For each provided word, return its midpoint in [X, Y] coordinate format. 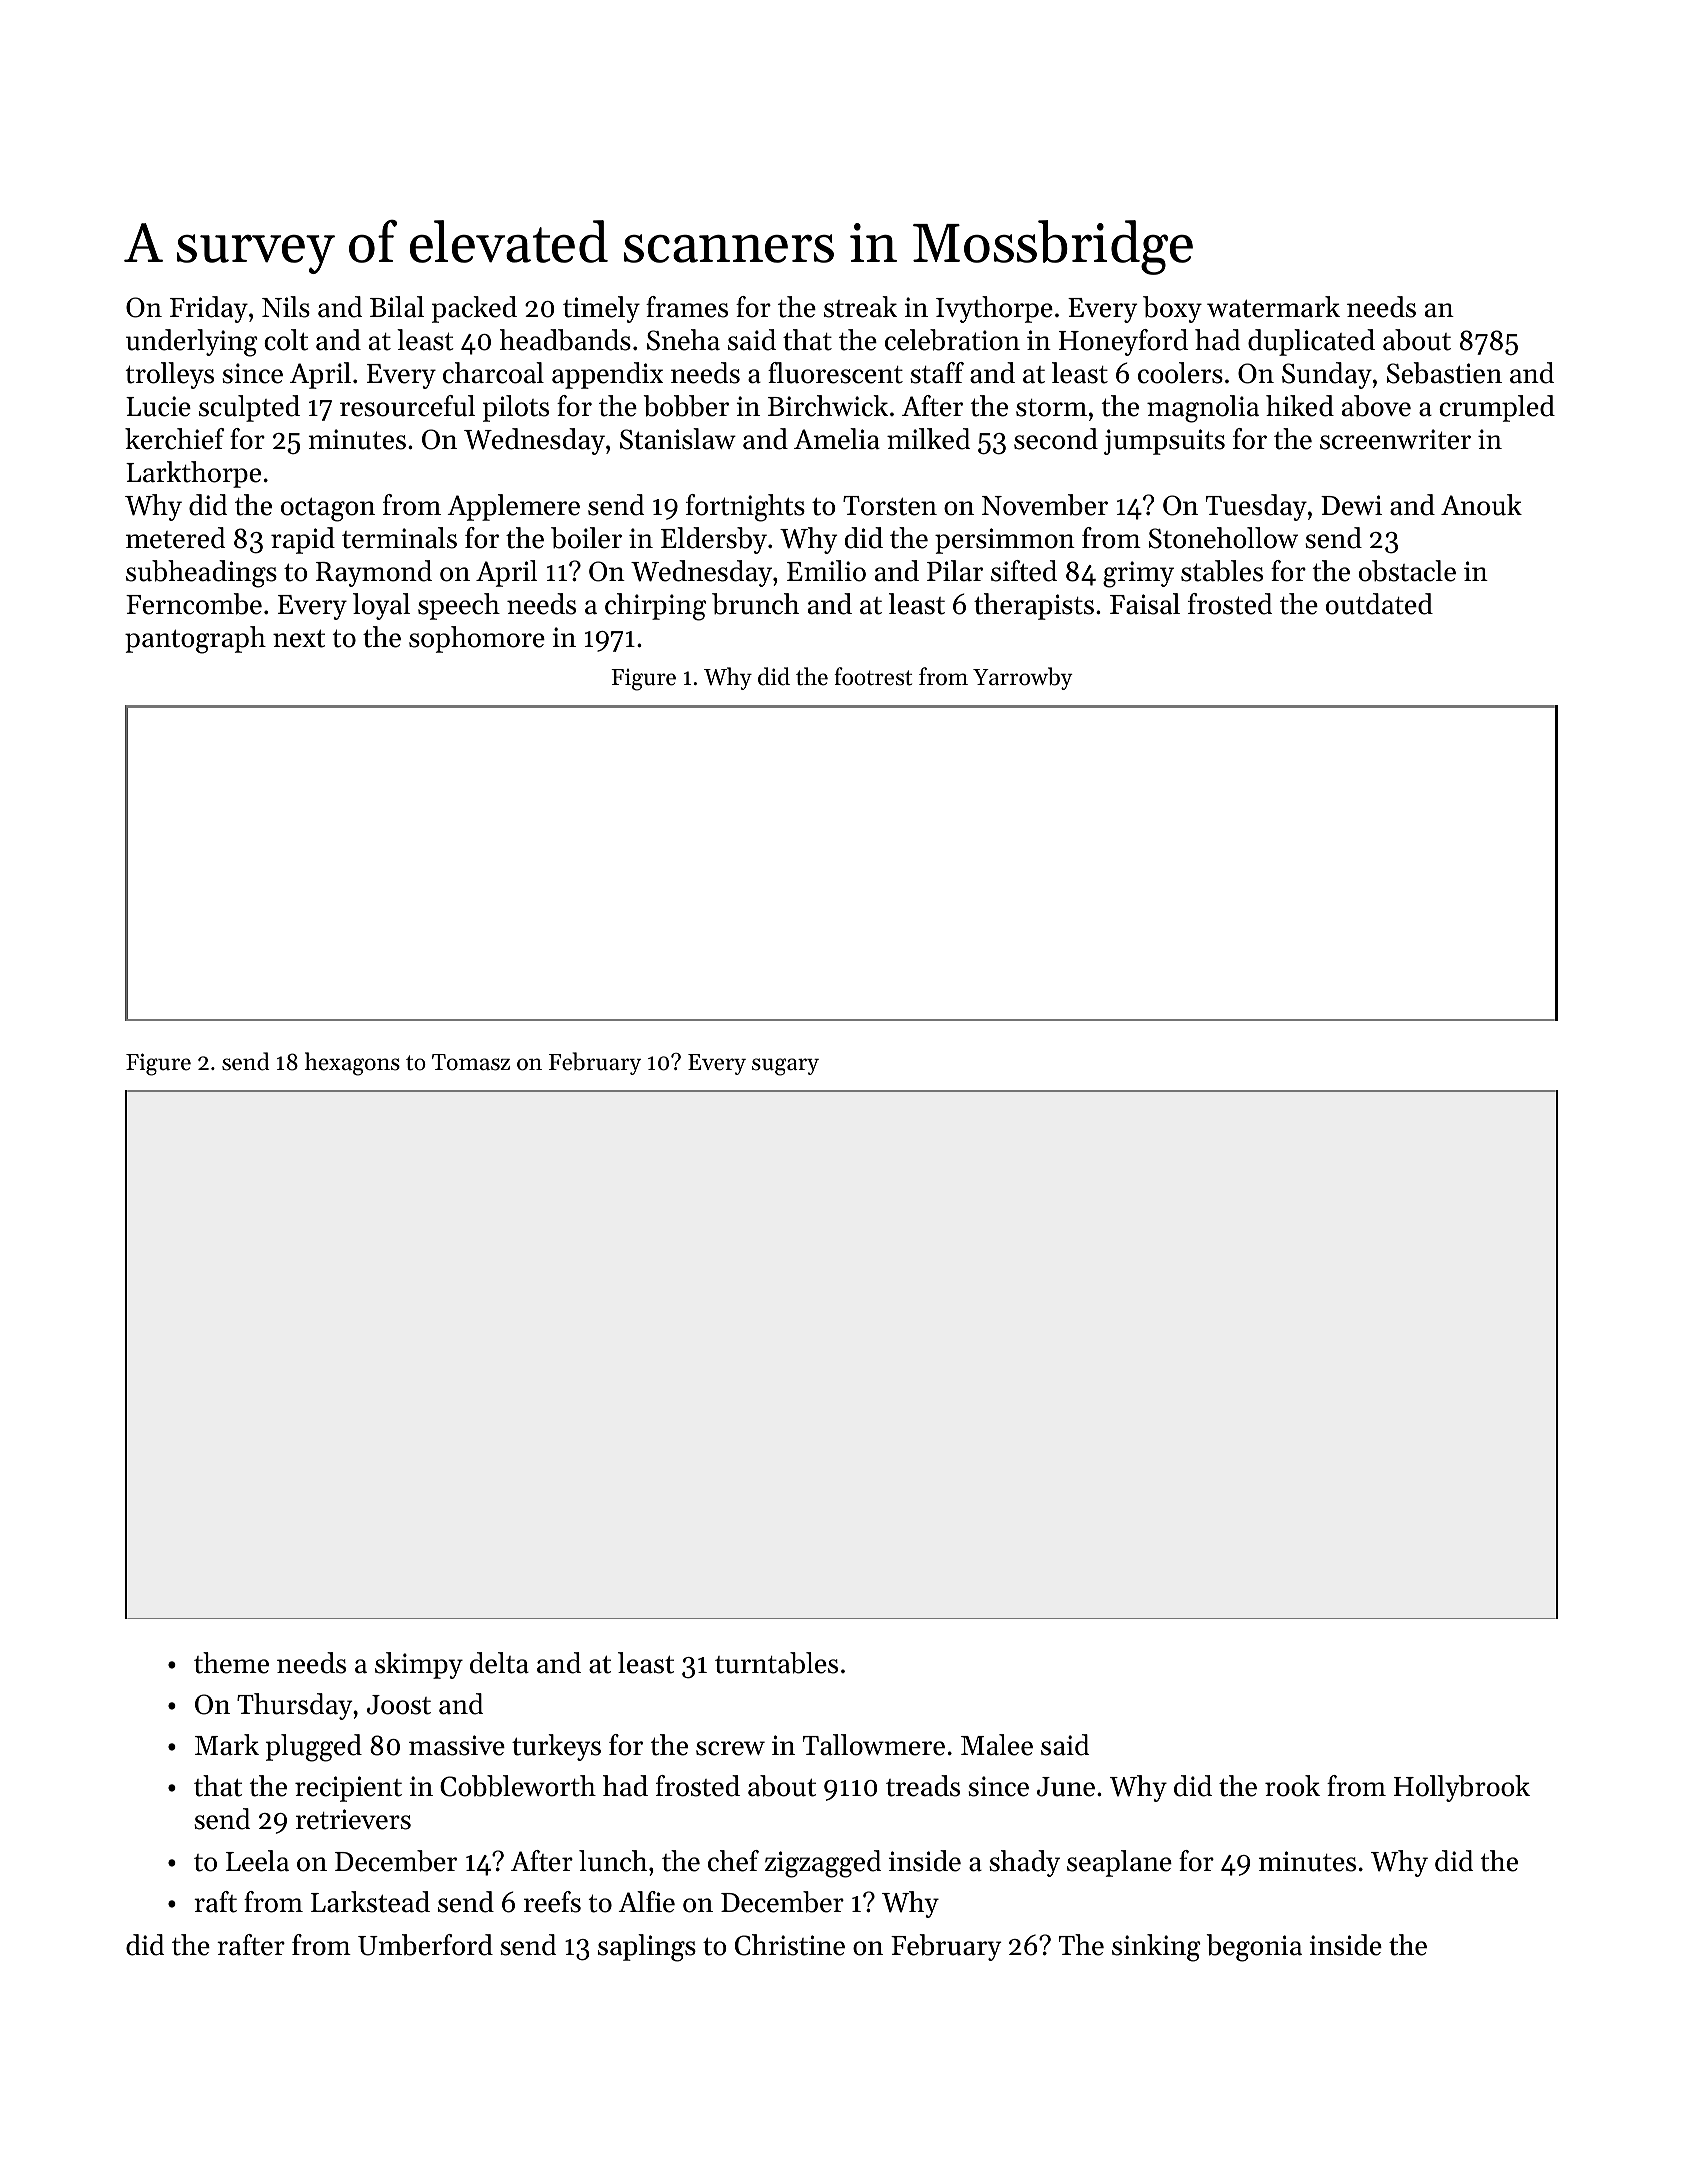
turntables [776, 1663]
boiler [586, 538]
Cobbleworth [518, 1786]
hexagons [352, 1064]
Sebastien [1444, 373]
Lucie [158, 406]
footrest [873, 676]
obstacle [1407, 571]
